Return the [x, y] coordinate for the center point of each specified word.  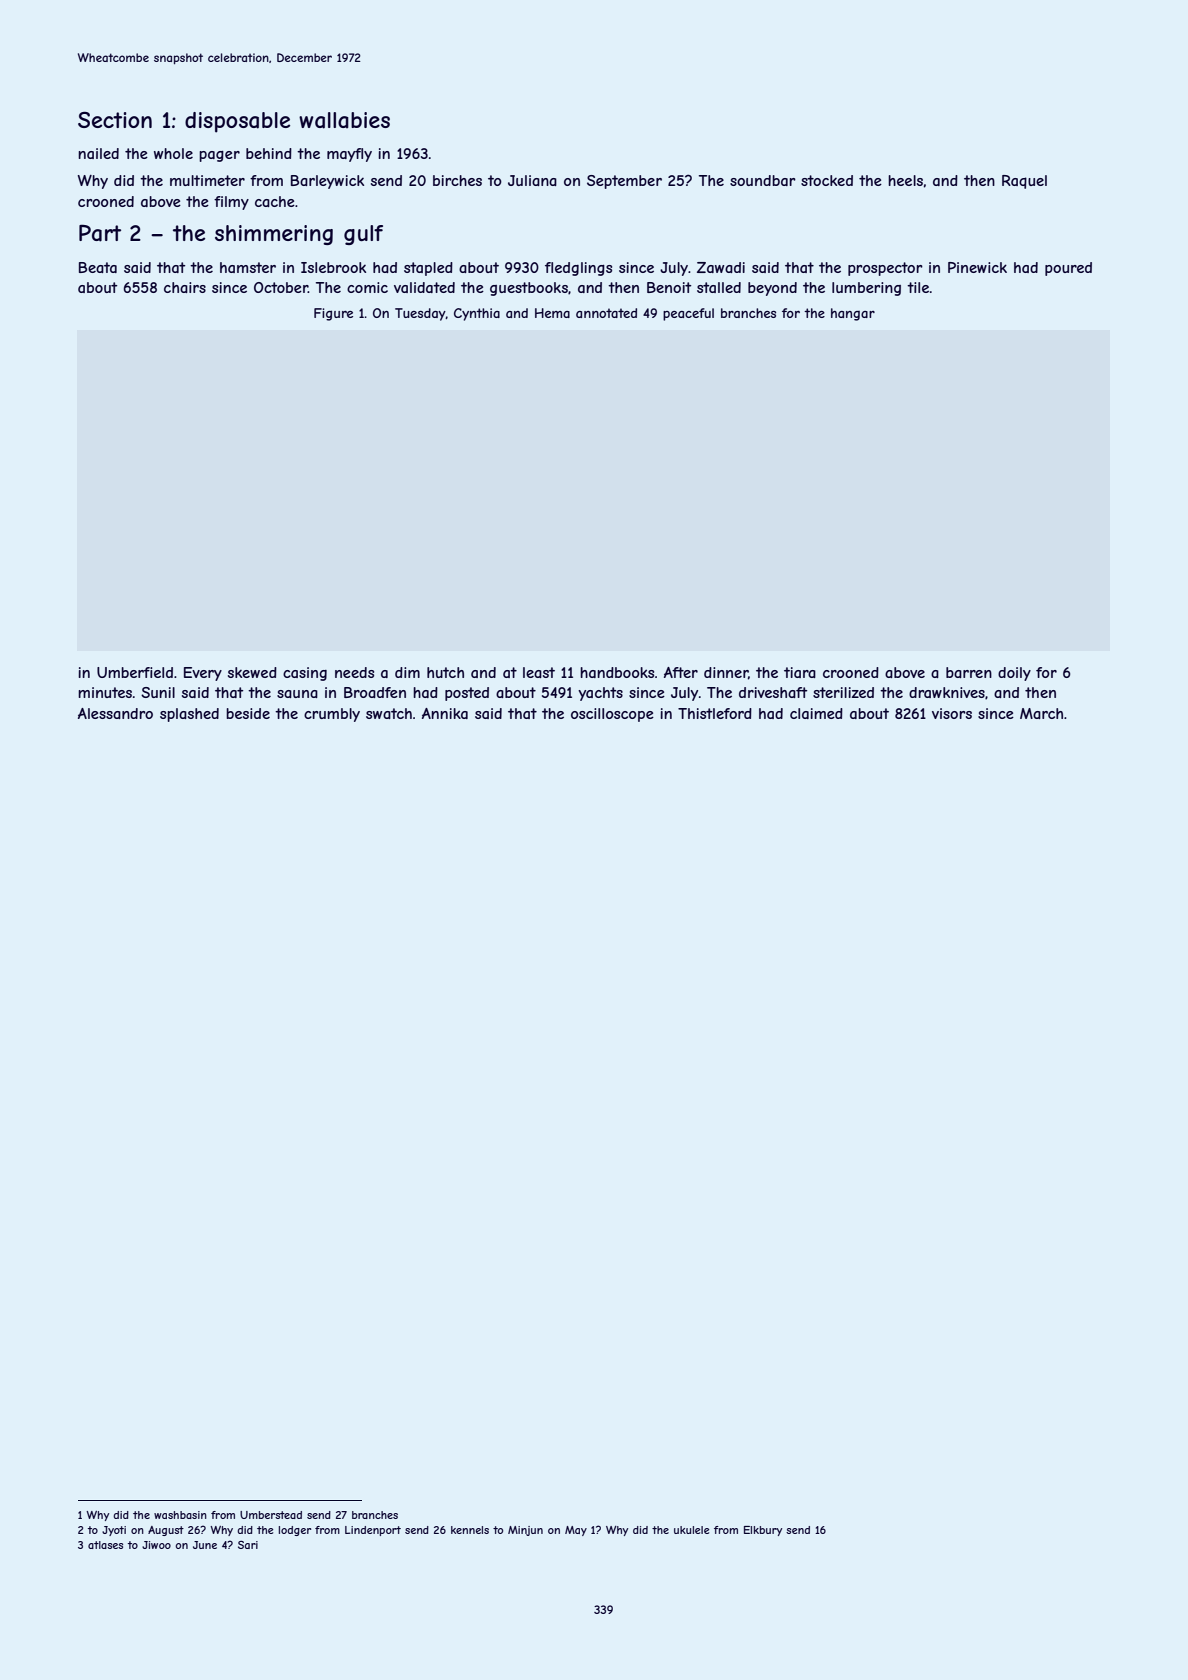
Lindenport [373, 1531]
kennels [470, 1530]
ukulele [691, 1530]
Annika [445, 713]
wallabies [344, 120]
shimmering [274, 235]
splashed [189, 715]
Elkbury [763, 1531]
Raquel [1024, 182]
